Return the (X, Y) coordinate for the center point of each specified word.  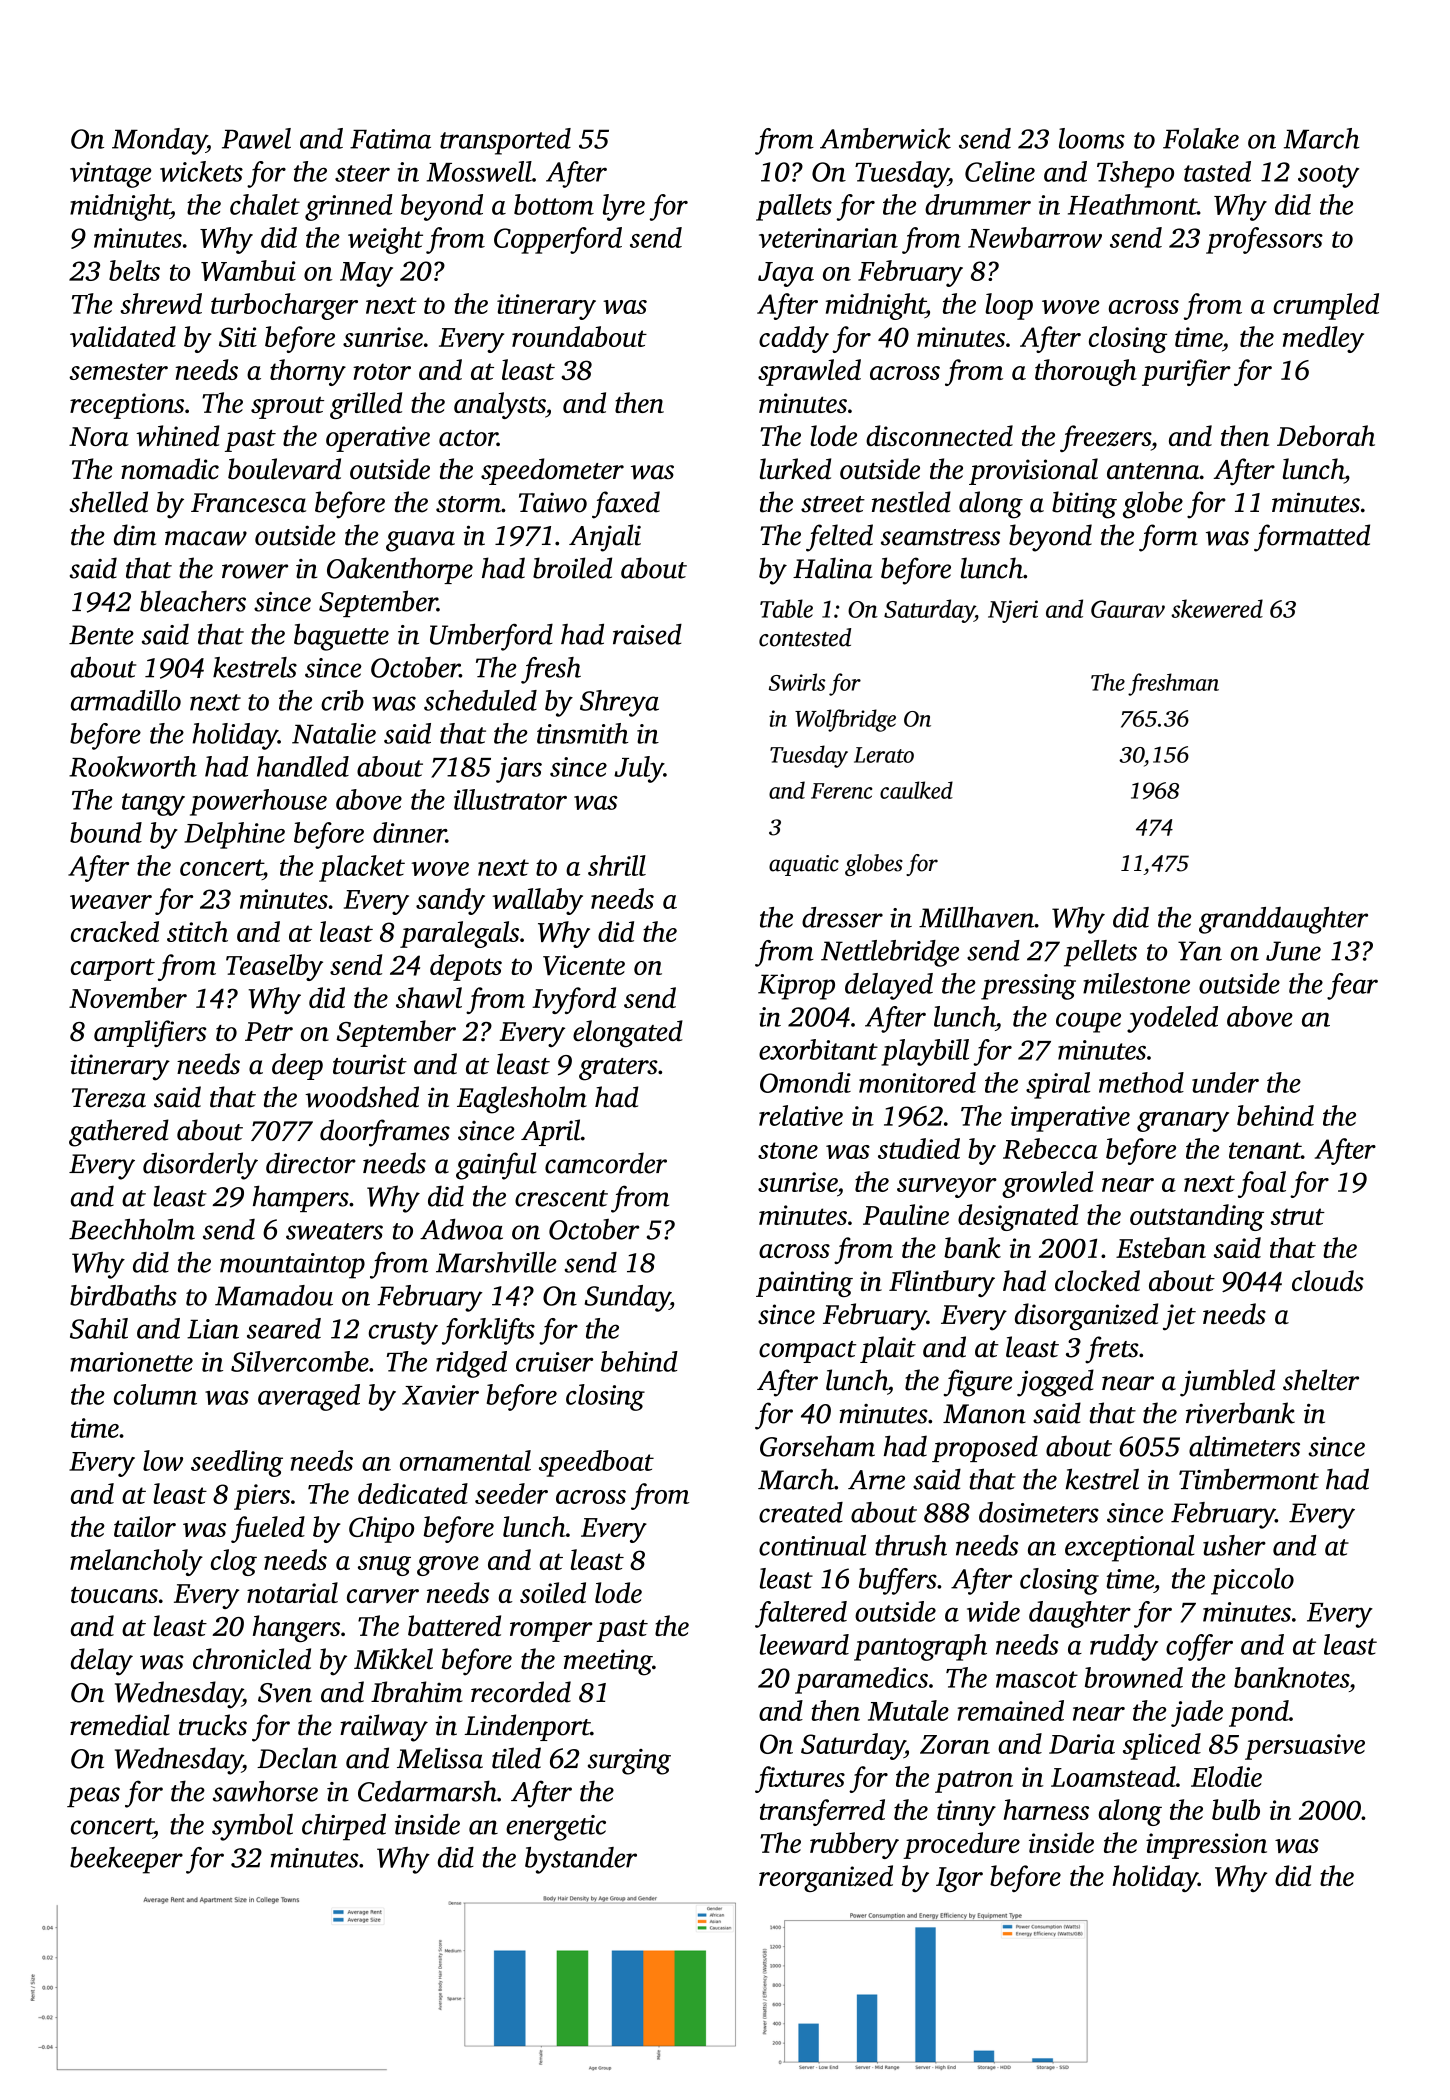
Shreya (619, 703)
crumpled (1326, 306)
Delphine (234, 835)
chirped (344, 1827)
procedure (961, 1845)
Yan (1200, 951)
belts (134, 270)
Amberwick (885, 138)
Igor (959, 1879)
